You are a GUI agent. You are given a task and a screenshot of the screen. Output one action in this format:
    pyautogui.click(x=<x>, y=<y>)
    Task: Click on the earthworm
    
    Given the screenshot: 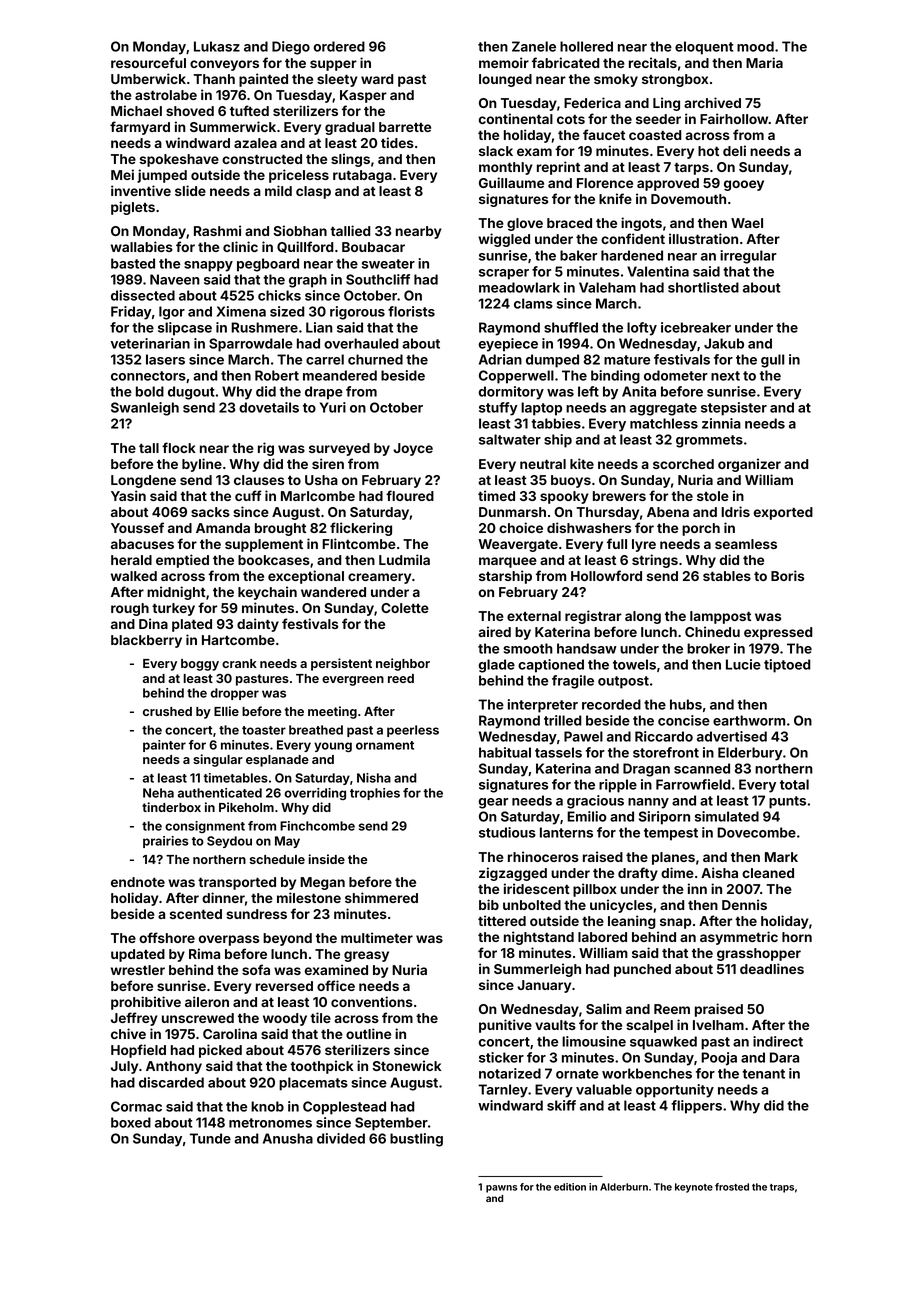 What is the action you would take?
    pyautogui.click(x=749, y=720)
